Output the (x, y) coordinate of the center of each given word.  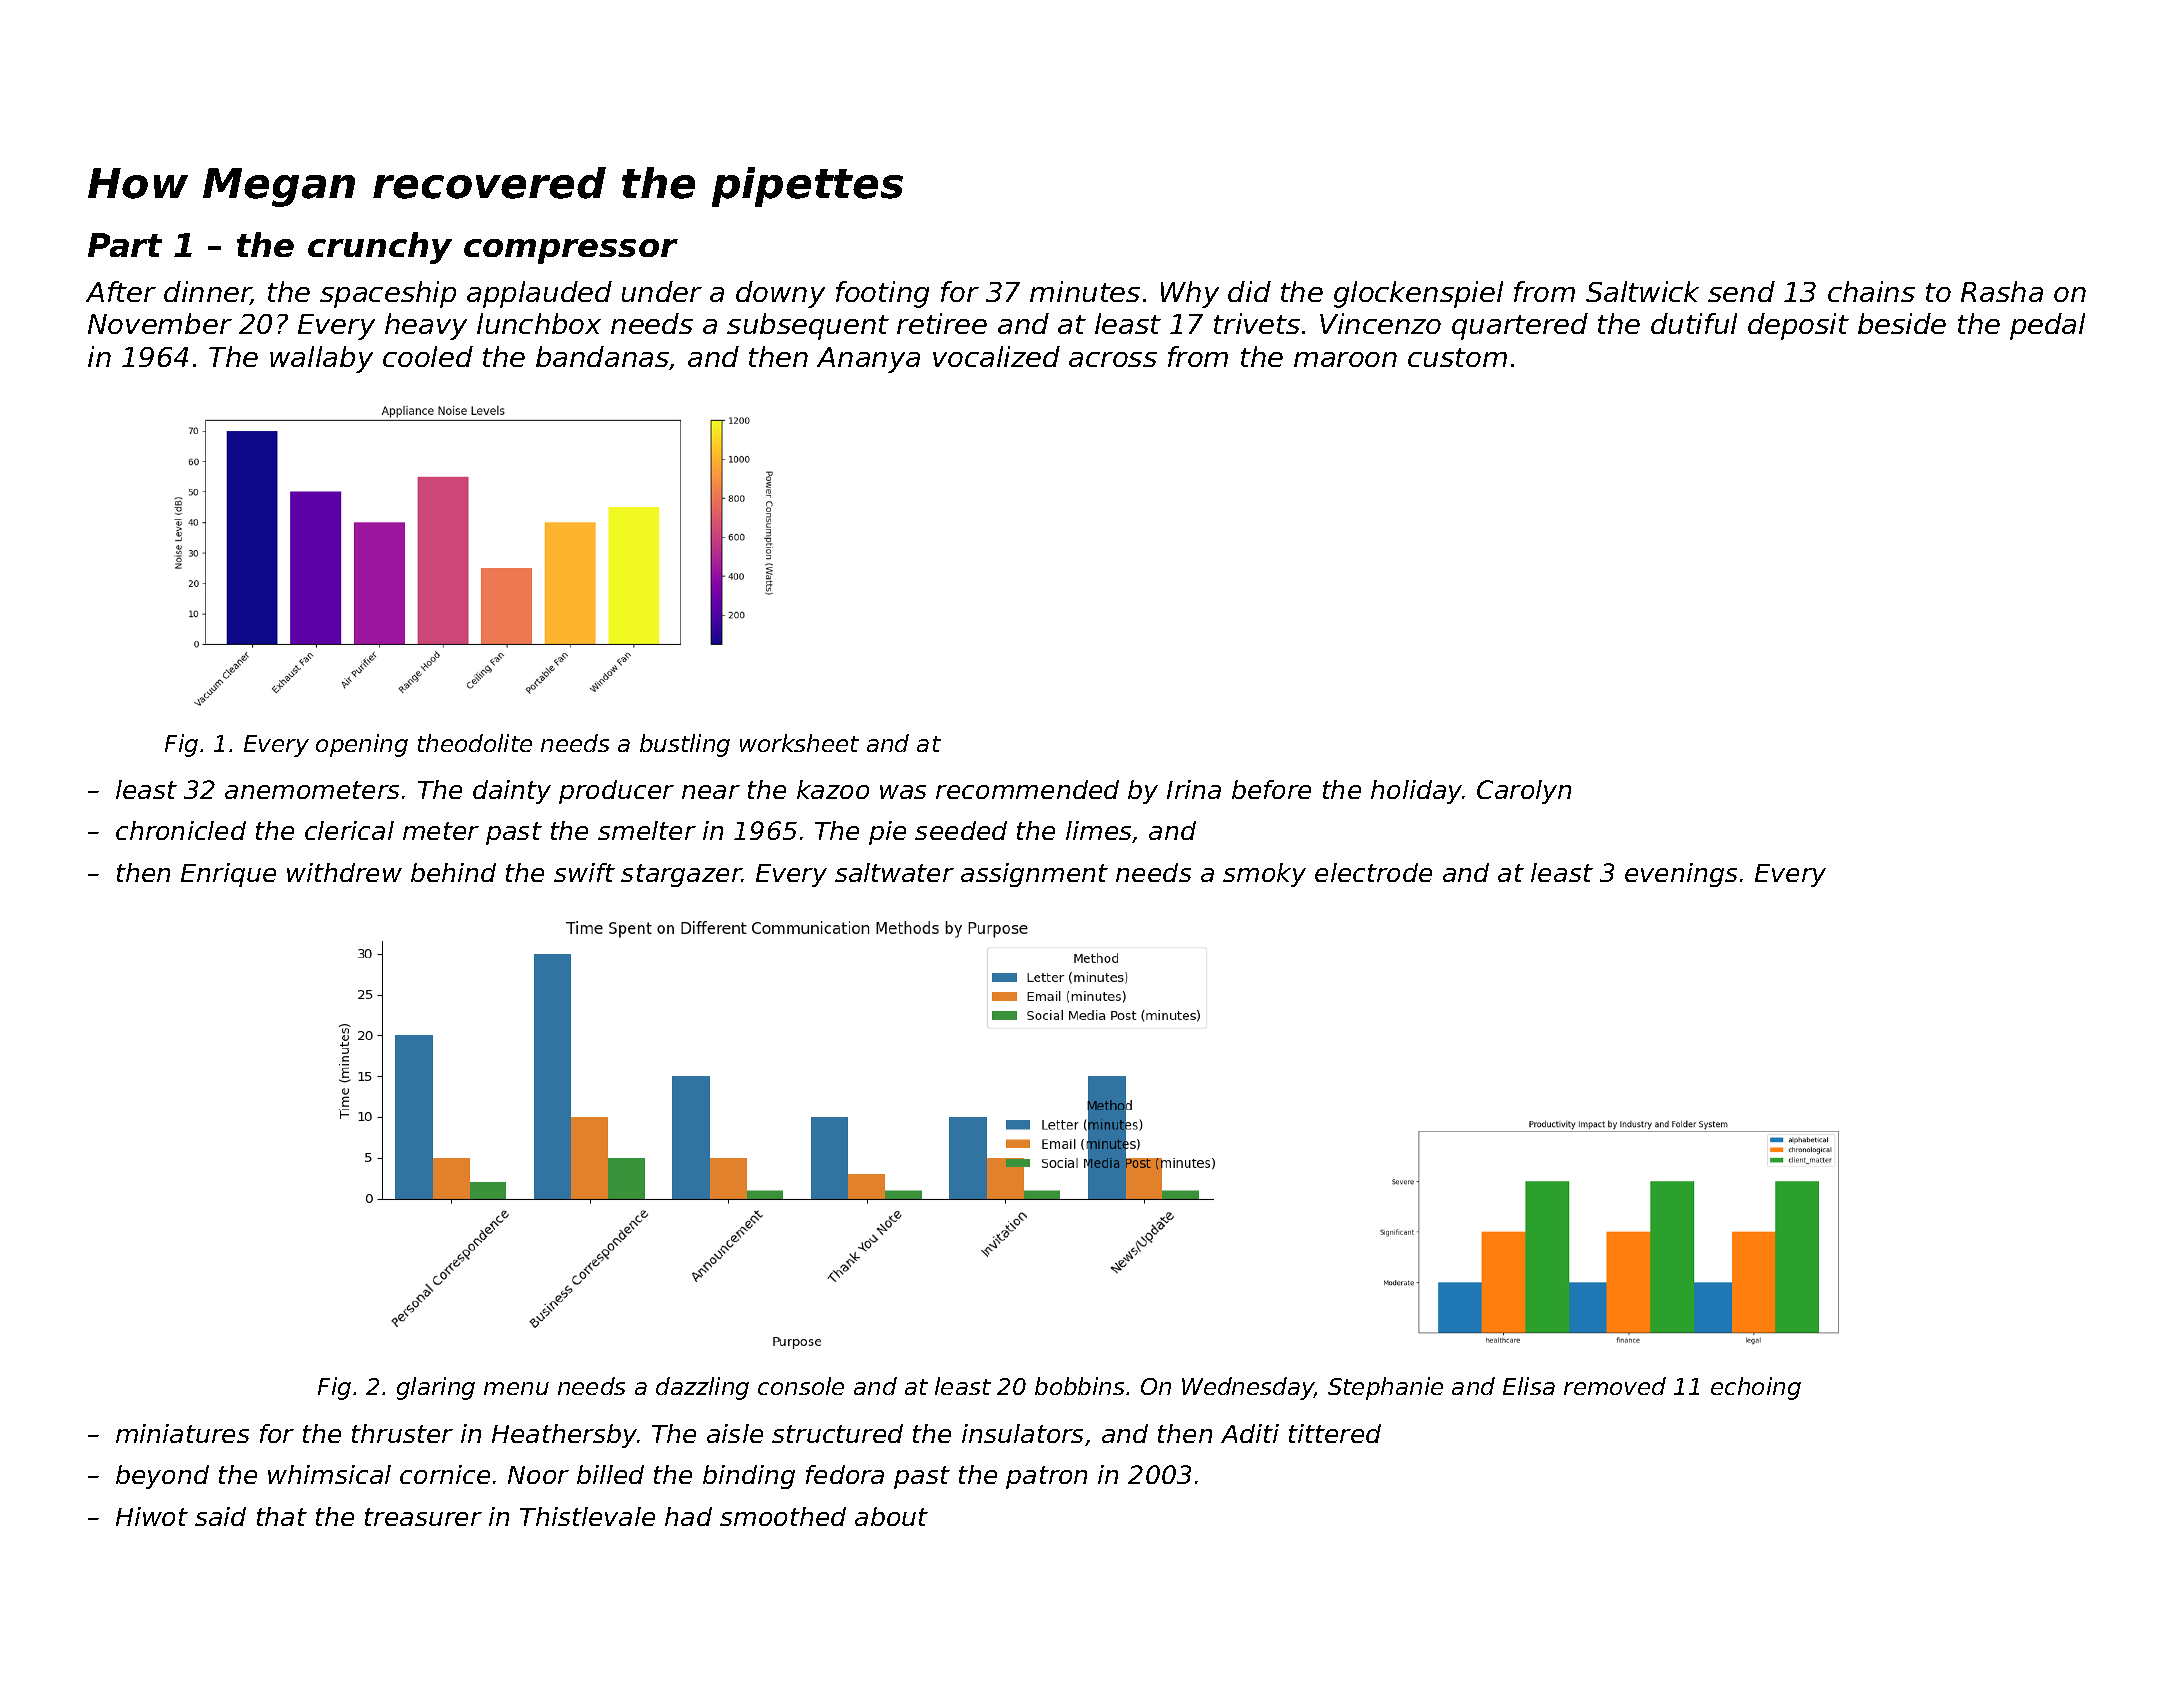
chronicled (181, 830)
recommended (1027, 789)
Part (125, 245)
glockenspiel (1418, 294)
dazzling (702, 1388)
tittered (1335, 1433)
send (1741, 291)
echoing (1756, 1388)
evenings (1681, 875)
